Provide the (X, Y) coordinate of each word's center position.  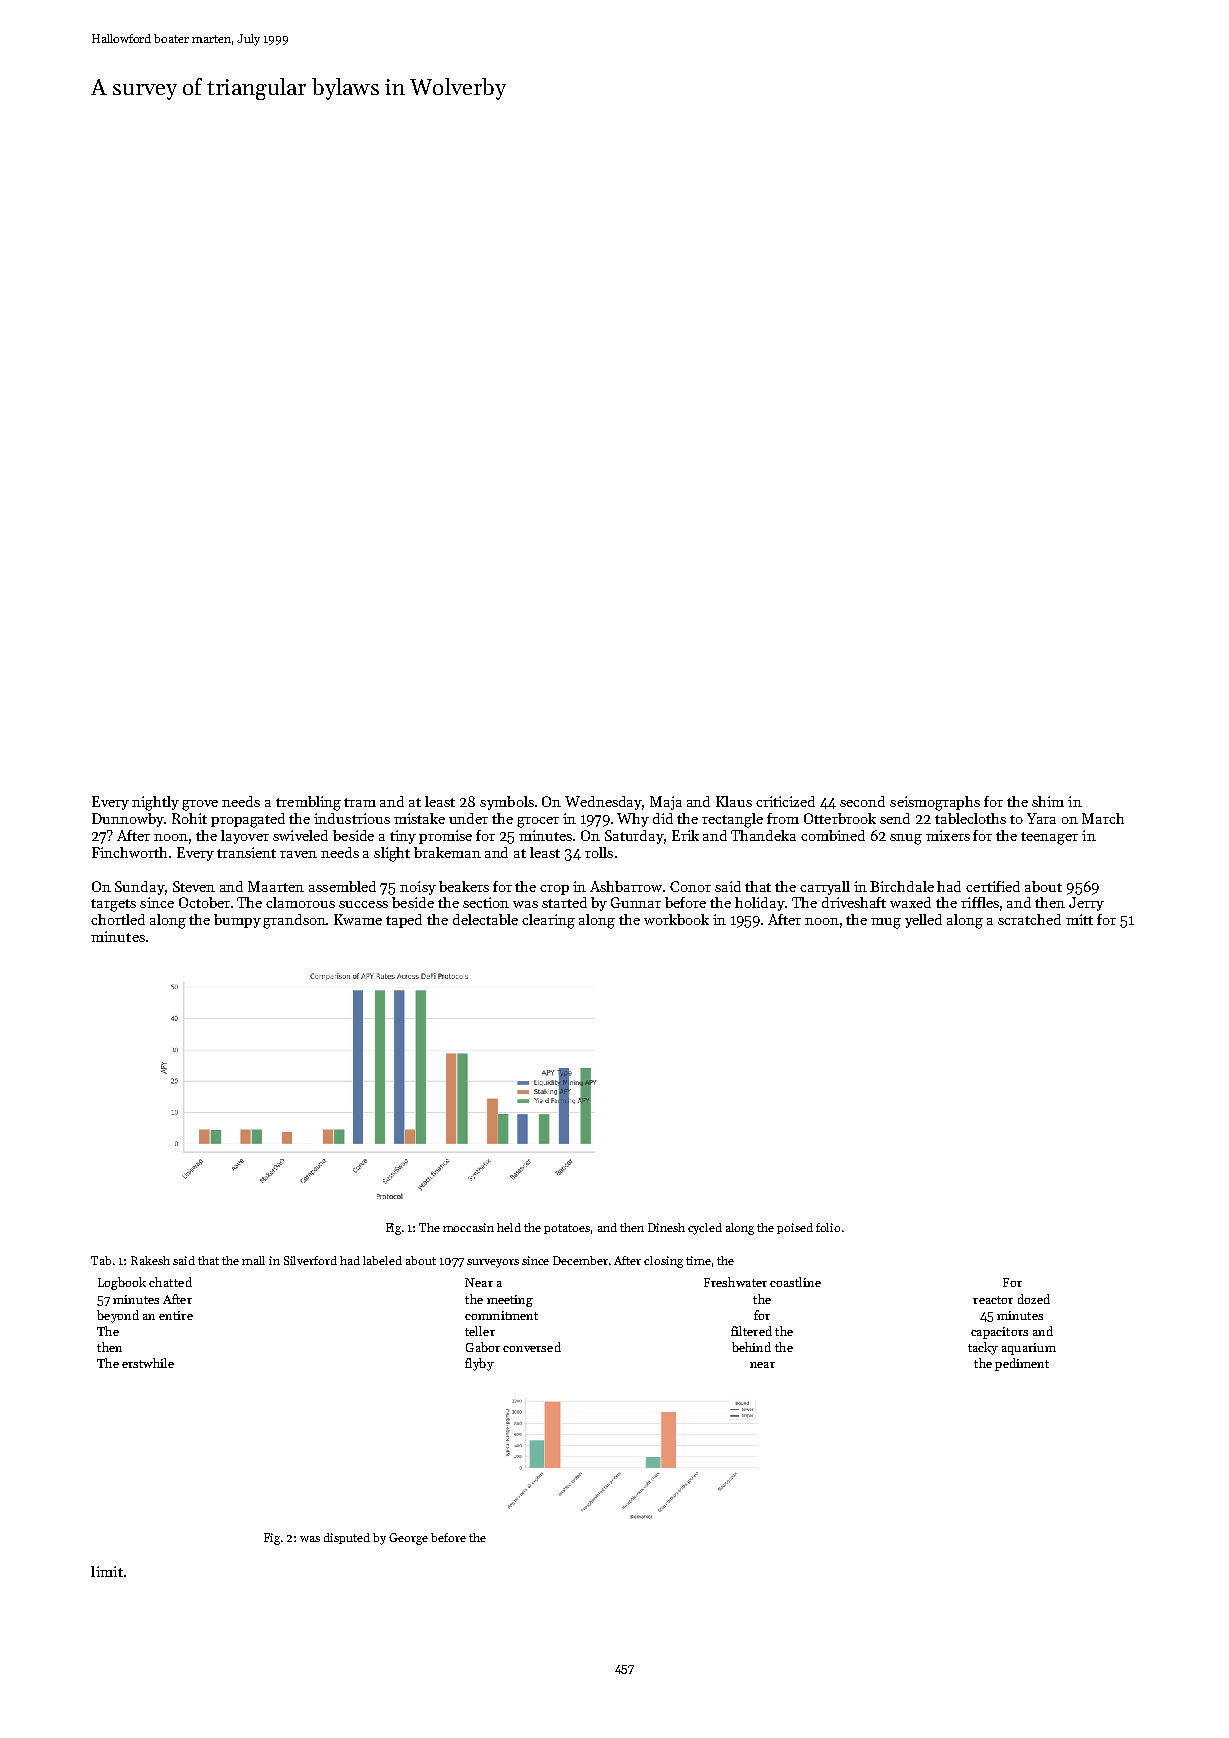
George (408, 1539)
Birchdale (902, 886)
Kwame (358, 919)
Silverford (310, 1260)
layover (245, 837)
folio (828, 1227)
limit (107, 1571)
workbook (676, 919)
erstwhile (148, 1363)
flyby (479, 1364)
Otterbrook (840, 818)
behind (751, 1347)
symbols (507, 803)
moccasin (468, 1227)
